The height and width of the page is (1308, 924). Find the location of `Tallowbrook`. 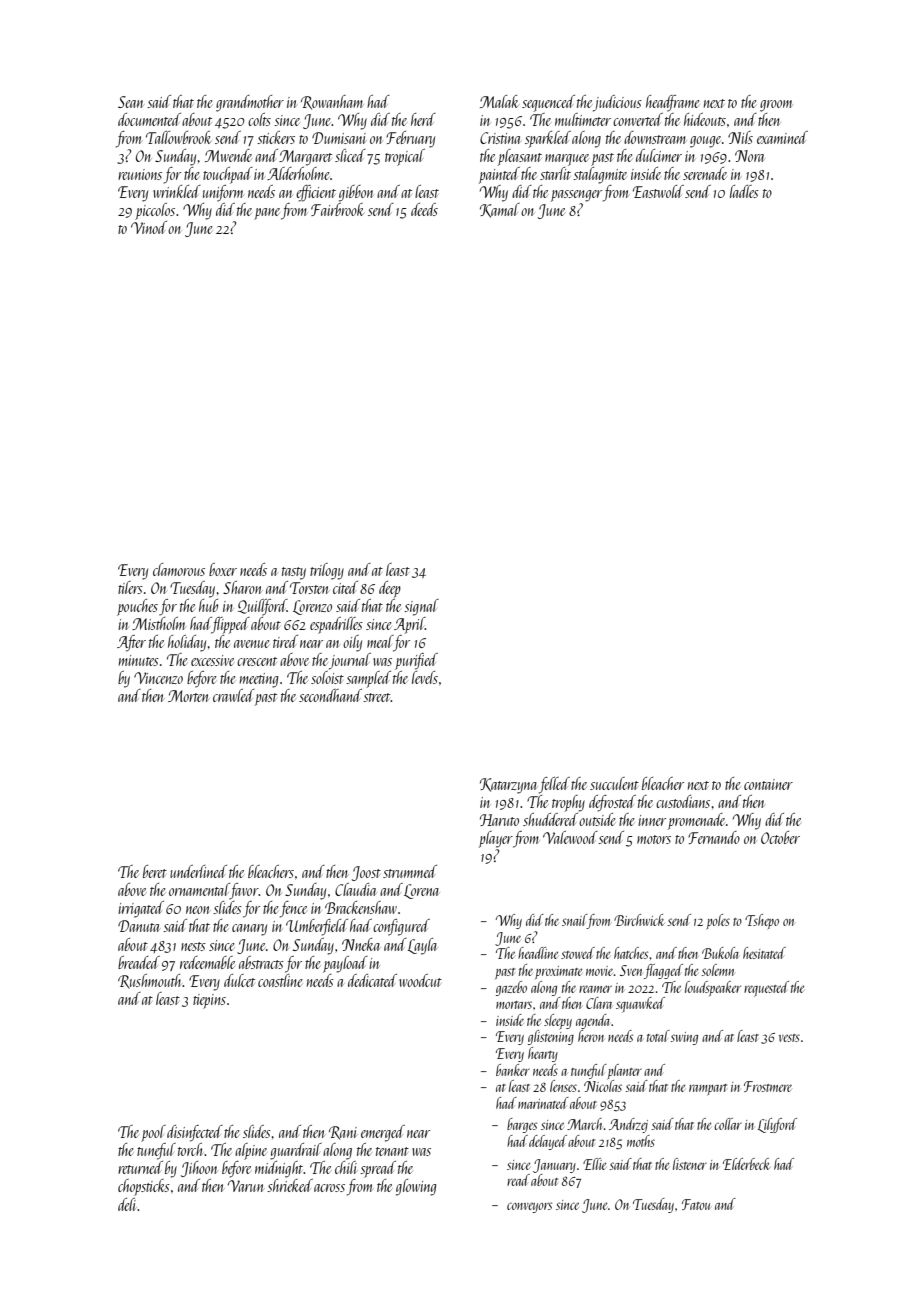

Tallowbrook is located at coordinates (178, 137).
